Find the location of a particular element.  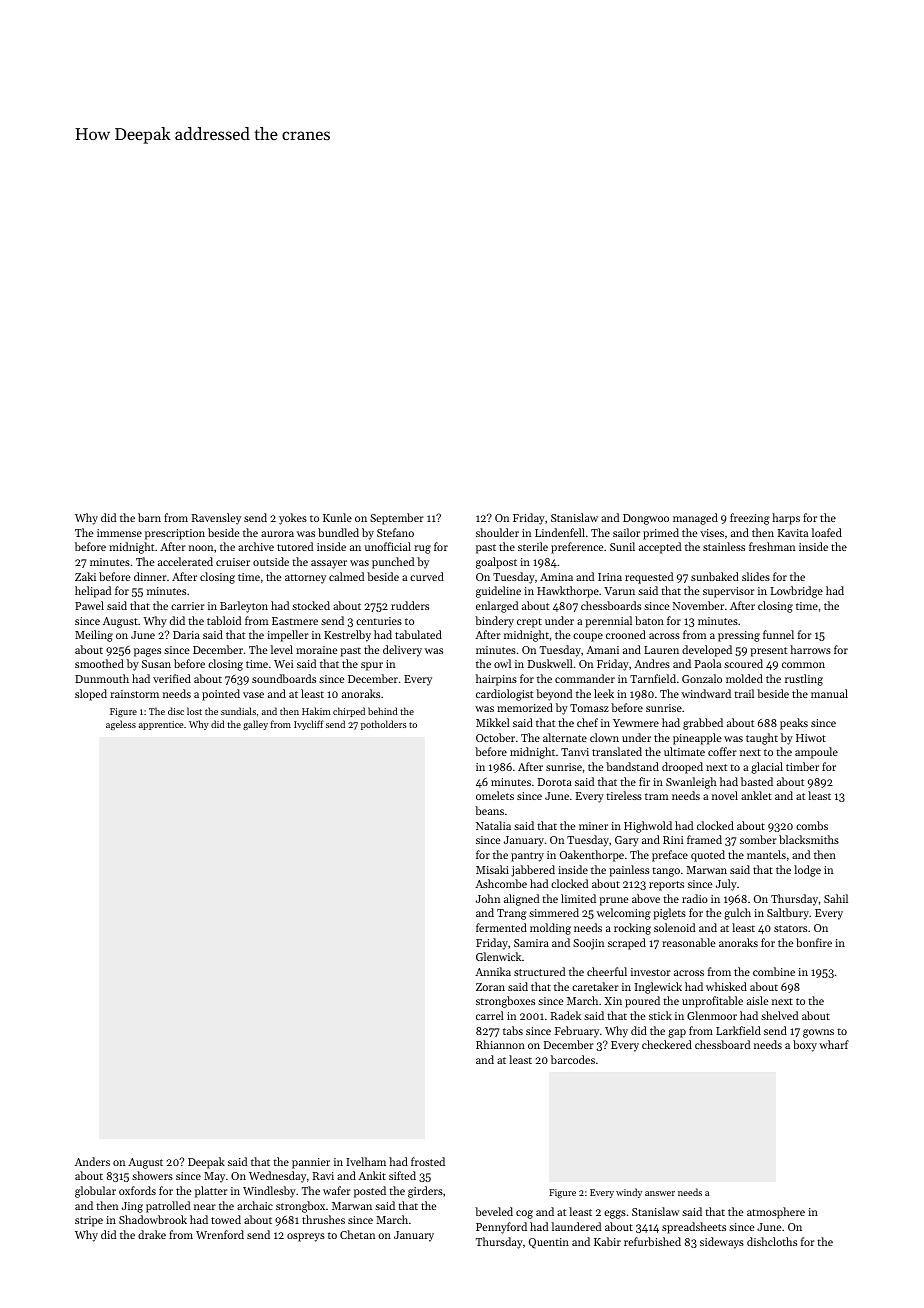

May is located at coordinates (214, 1177).
